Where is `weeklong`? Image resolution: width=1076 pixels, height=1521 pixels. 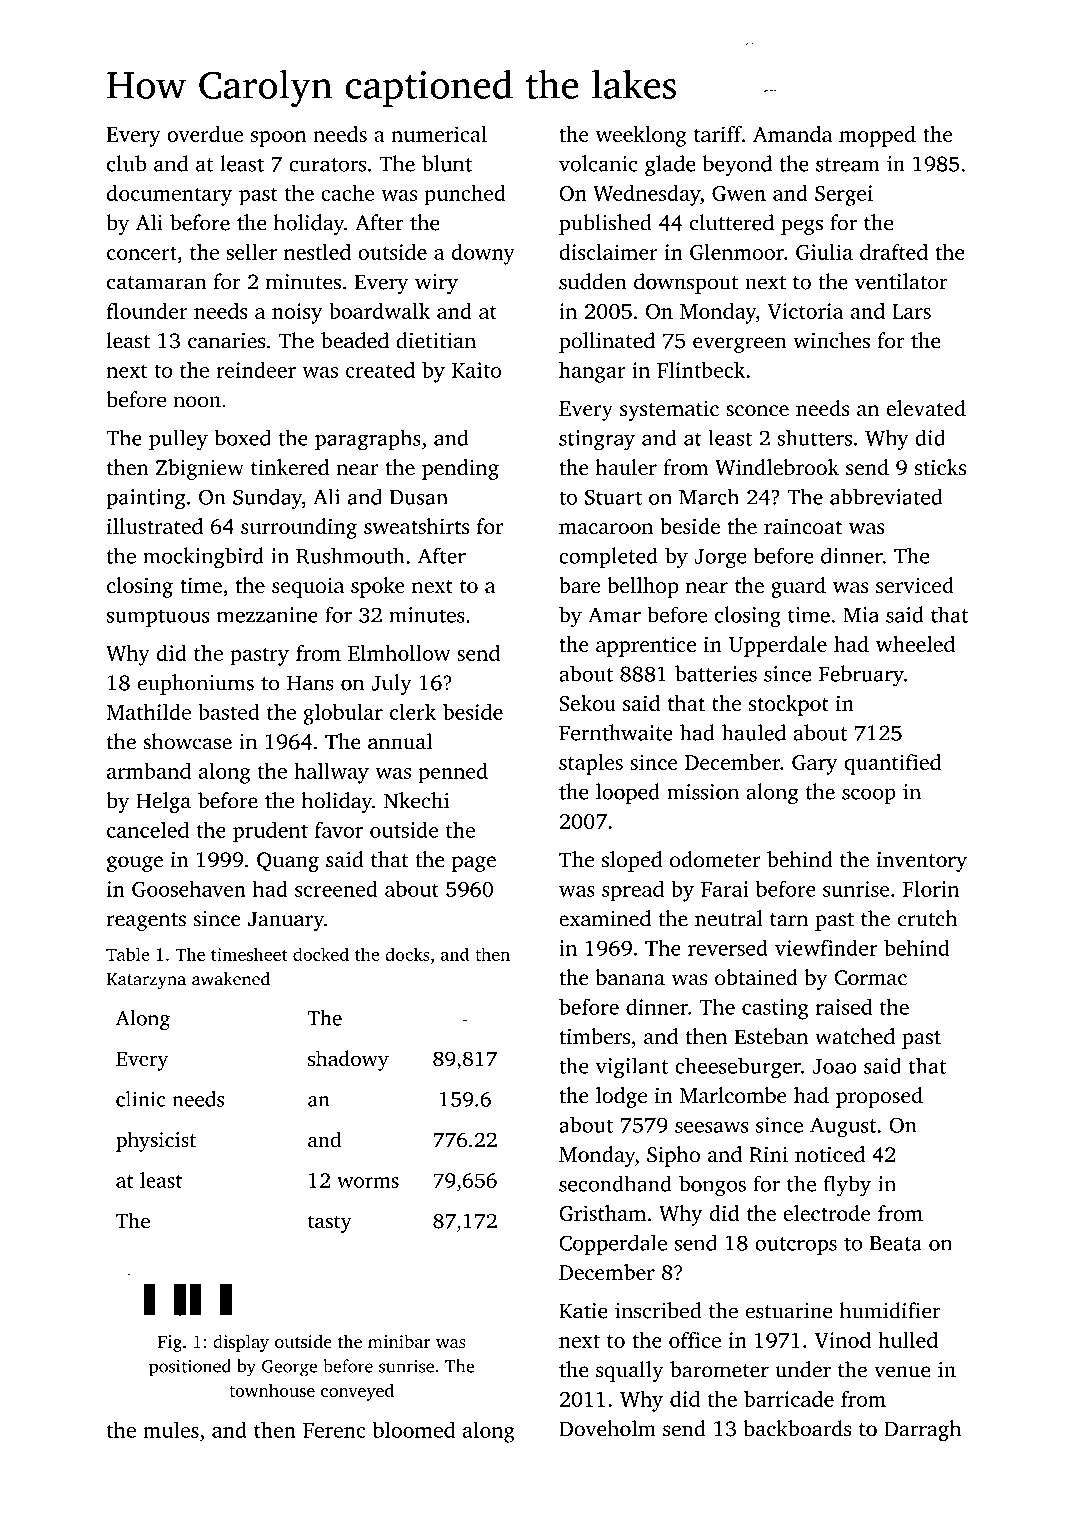
weeklong is located at coordinates (641, 136).
